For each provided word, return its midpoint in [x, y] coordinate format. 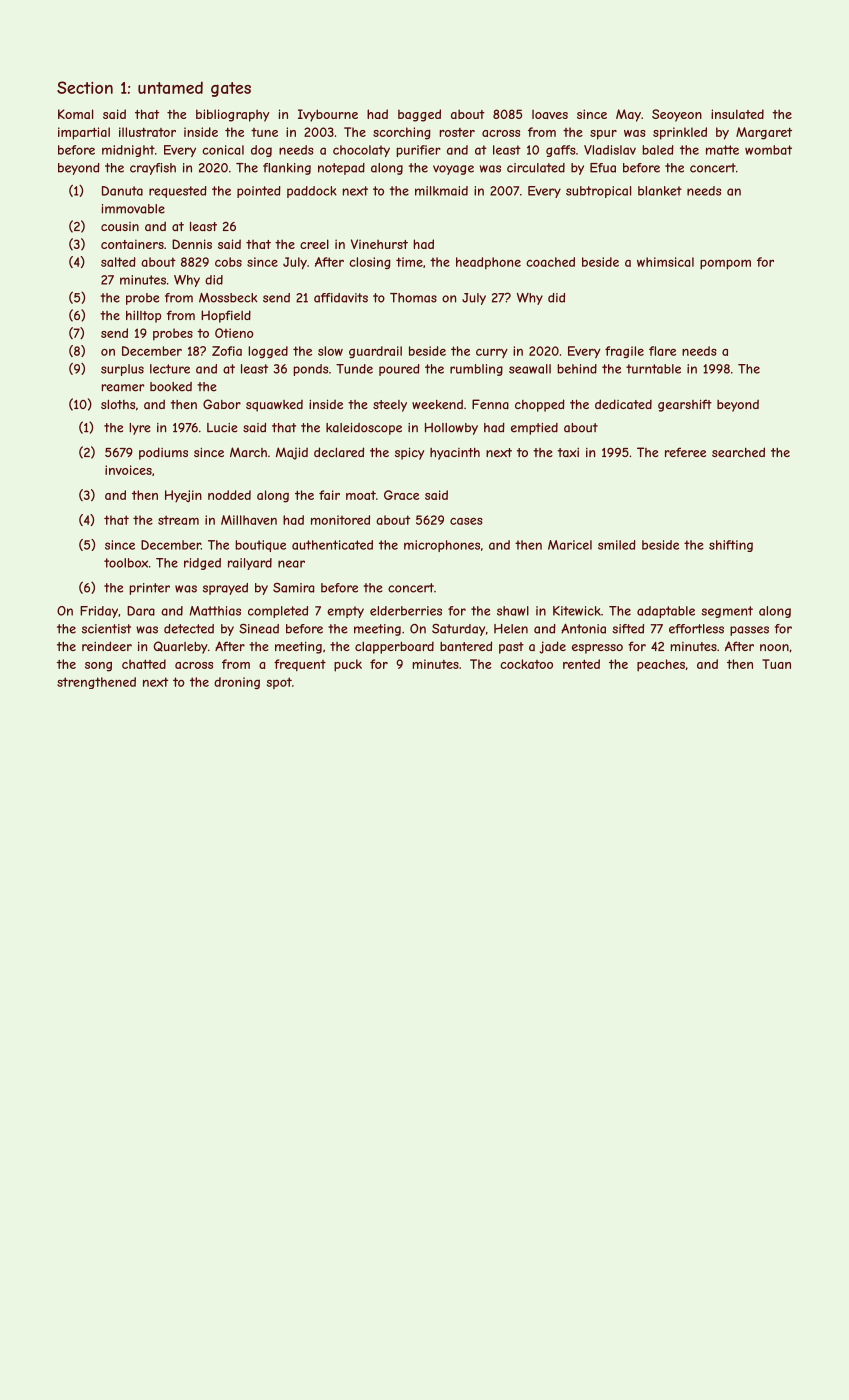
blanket [660, 191]
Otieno [234, 333]
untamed [170, 87]
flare [662, 351]
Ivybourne [328, 115]
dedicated [623, 404]
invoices [128, 470]
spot [279, 683]
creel [314, 244]
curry [492, 353]
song [98, 667]
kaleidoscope [364, 429]
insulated [737, 114]
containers [132, 244]
